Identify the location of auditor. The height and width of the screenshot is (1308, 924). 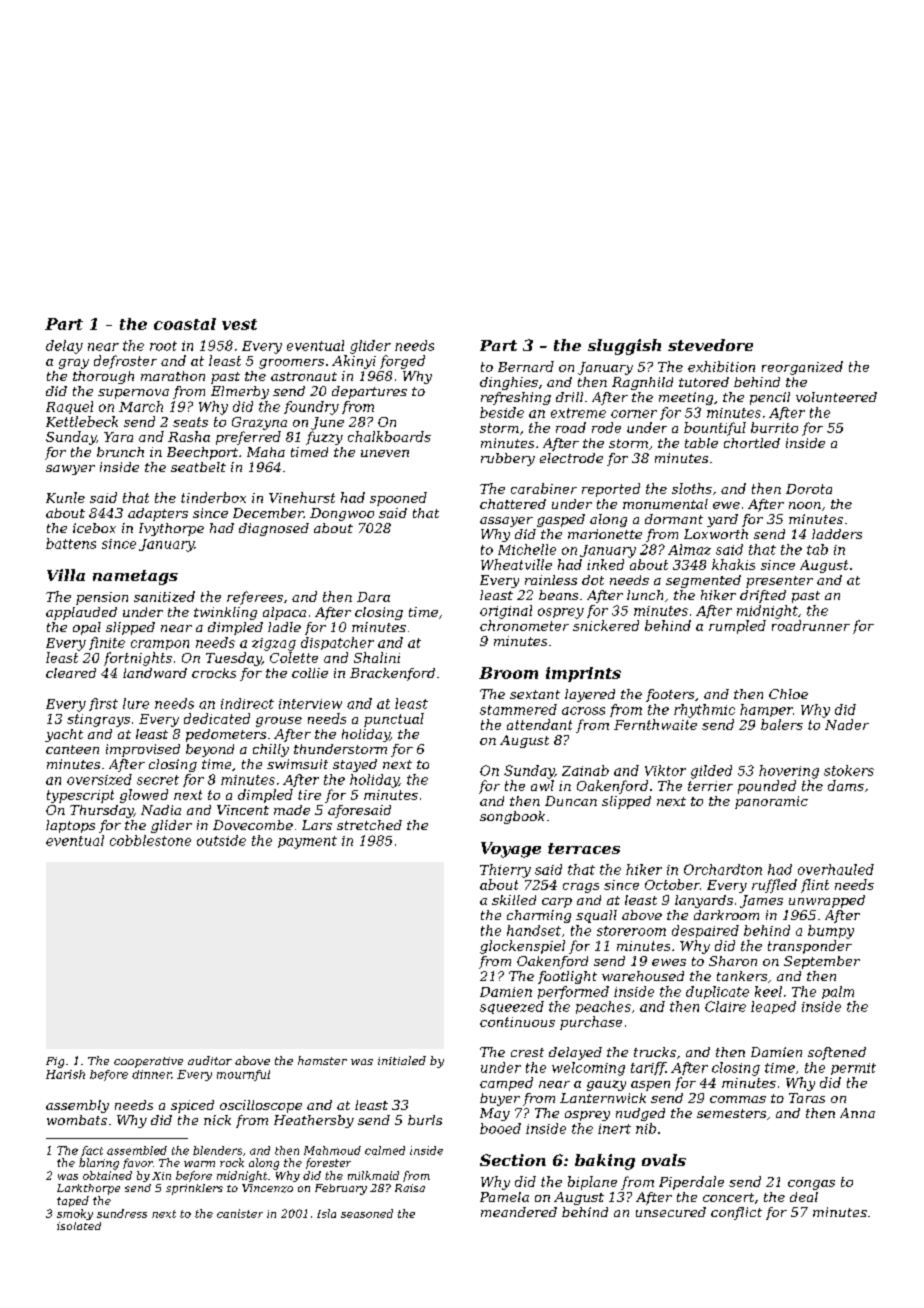
(210, 1060).
